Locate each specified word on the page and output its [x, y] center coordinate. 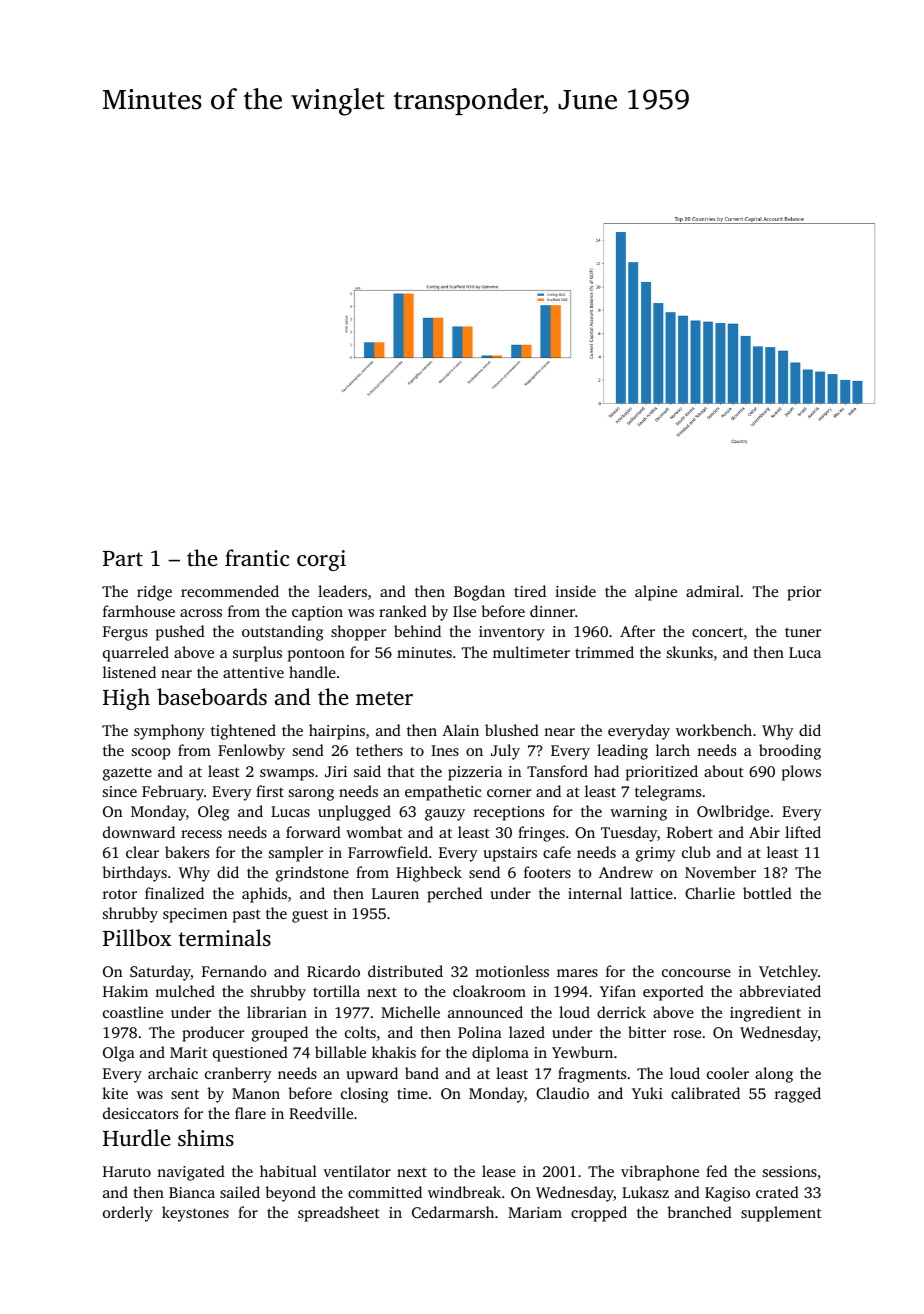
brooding [790, 752]
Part [123, 558]
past [247, 916]
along [774, 1075]
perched [454, 895]
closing [364, 1095]
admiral [713, 591]
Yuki [647, 1093]
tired [530, 591]
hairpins [337, 732]
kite [115, 1093]
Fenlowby [251, 752]
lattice [651, 893]
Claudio [562, 1093]
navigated [191, 1173]
